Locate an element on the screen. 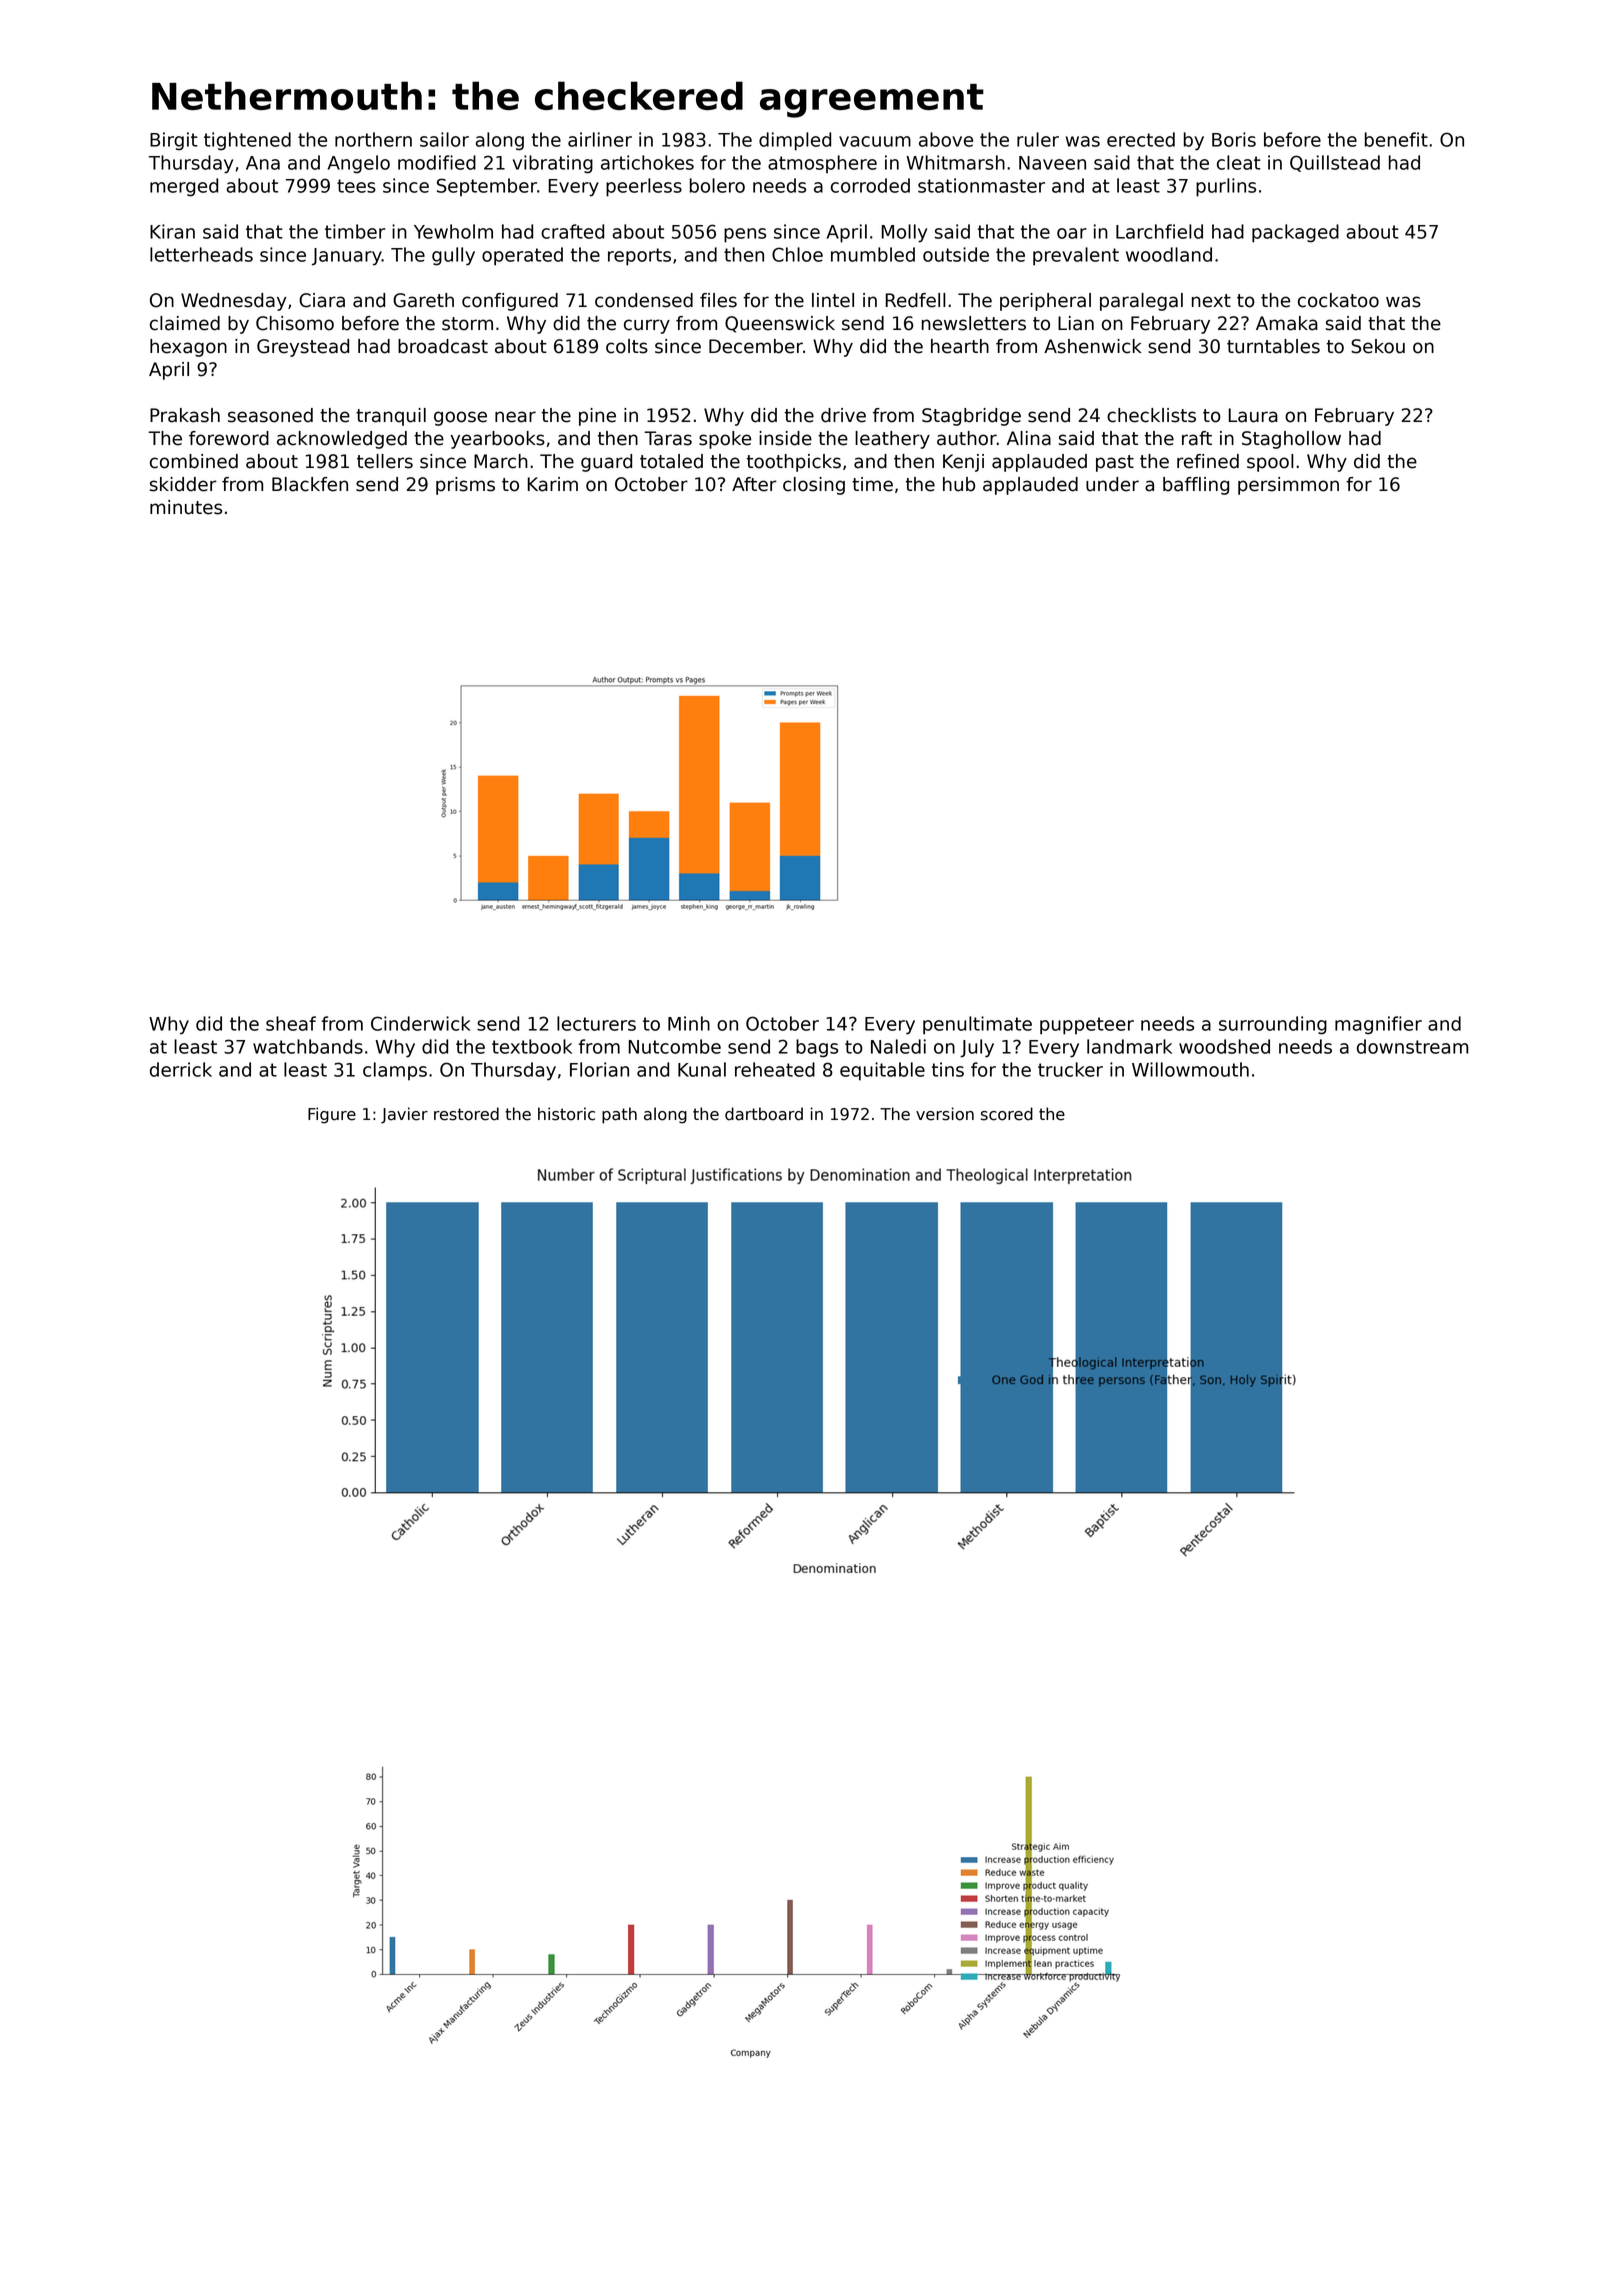 The width and height of the screenshot is (1620, 2292). sheaf is located at coordinates (291, 1023).
